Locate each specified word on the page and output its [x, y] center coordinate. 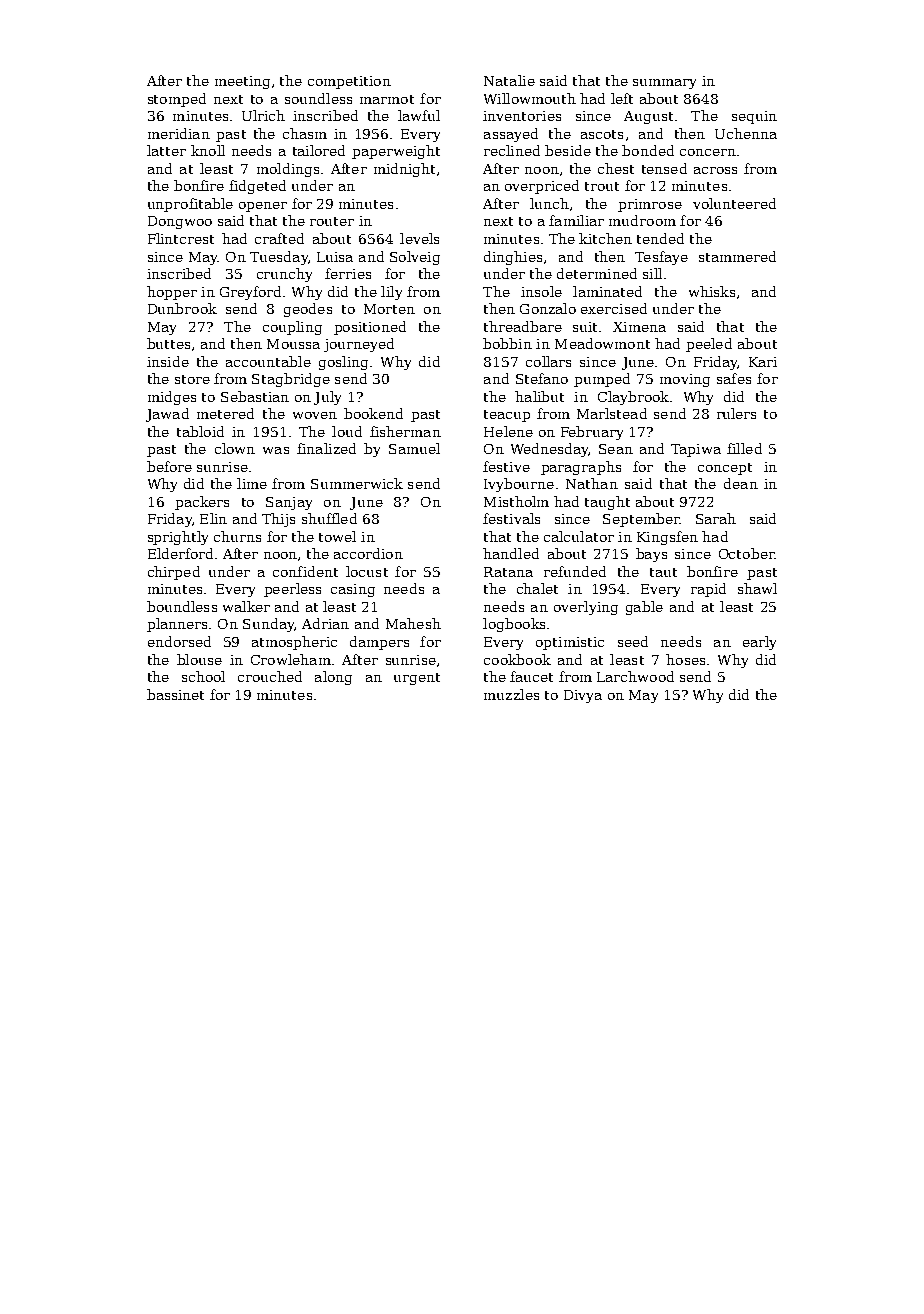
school [203, 676]
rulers [736, 413]
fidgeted [257, 187]
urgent [417, 679]
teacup [507, 416]
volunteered [734, 203]
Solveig [415, 258]
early [759, 643]
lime [252, 483]
